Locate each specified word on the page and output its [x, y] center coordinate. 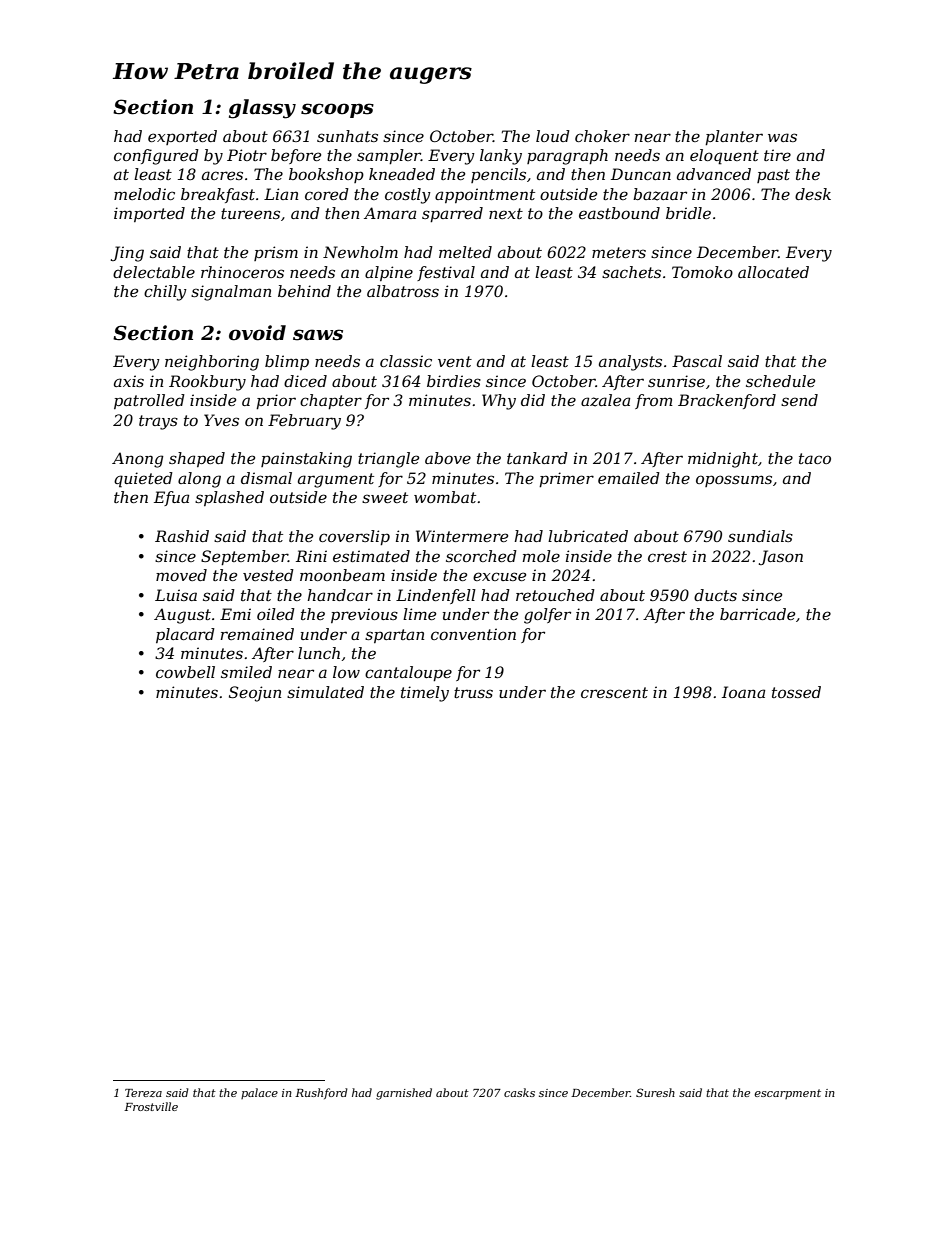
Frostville [151, 1106]
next [506, 213]
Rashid [182, 536]
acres [222, 175]
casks [519, 1092]
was [782, 137]
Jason [781, 557]
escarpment [787, 1094]
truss [473, 692]
